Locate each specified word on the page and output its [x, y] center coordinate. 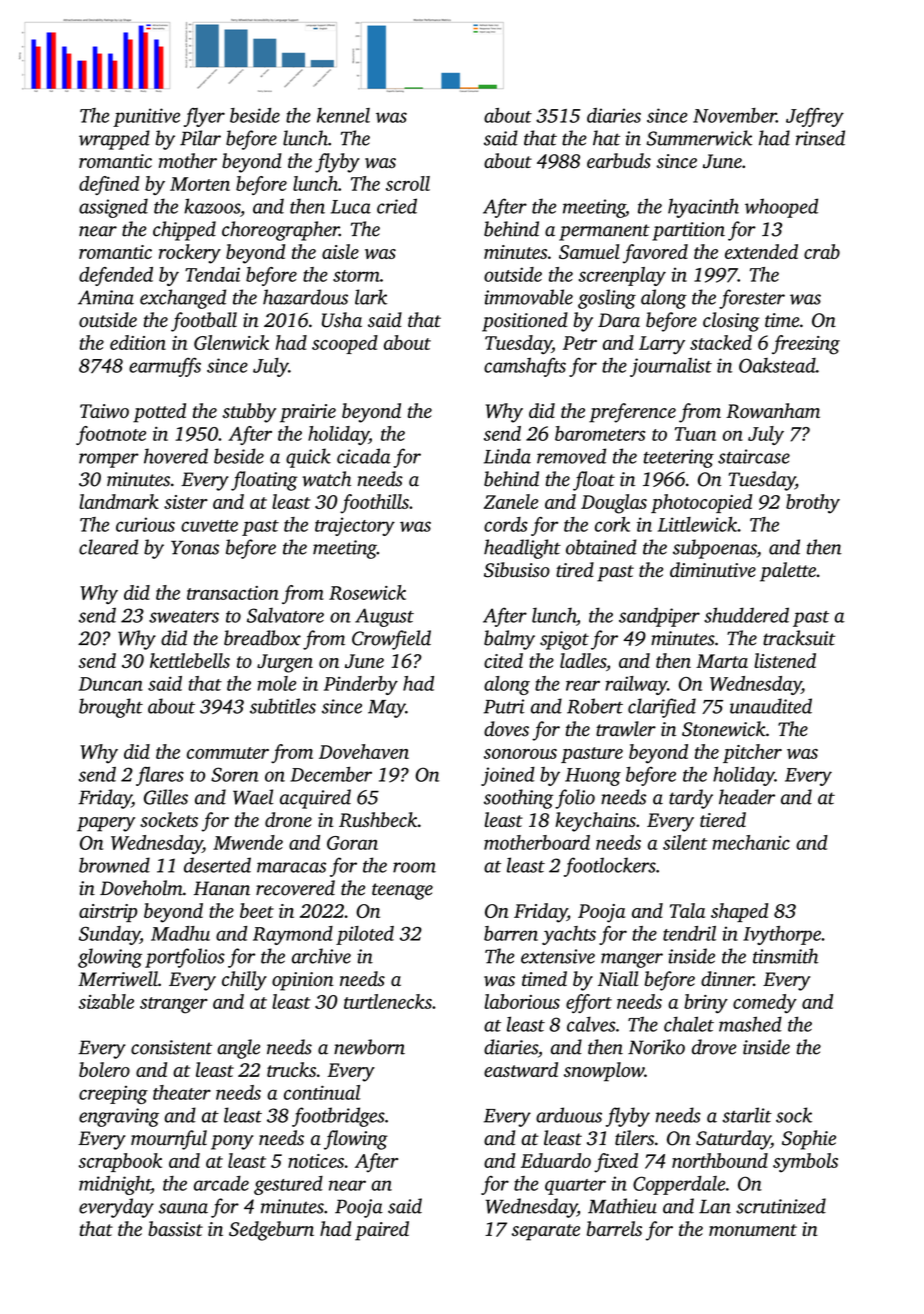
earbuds [619, 160]
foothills [374, 504]
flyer [204, 117]
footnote [111, 435]
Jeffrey [815, 117]
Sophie [809, 1140]
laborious [522, 1001]
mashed [750, 1024]
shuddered [746, 615]
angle [238, 1049]
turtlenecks [388, 1001]
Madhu [180, 933]
